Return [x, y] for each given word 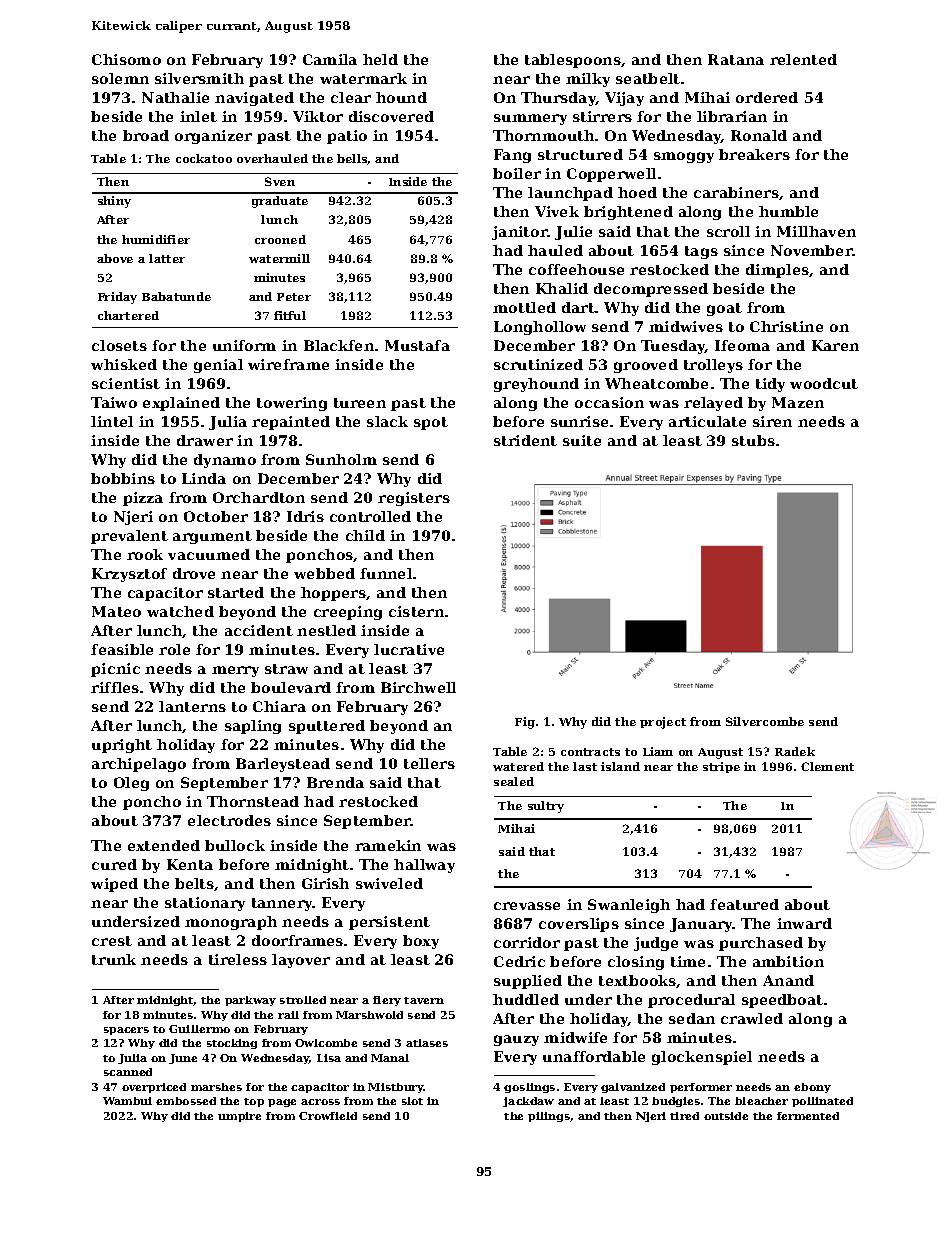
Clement [827, 766]
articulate [707, 421]
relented [803, 59]
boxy [421, 942]
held [380, 59]
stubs [753, 440]
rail [288, 1015]
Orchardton [259, 497]
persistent [389, 923]
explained [181, 404]
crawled [752, 1018]
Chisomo [126, 59]
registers [414, 499]
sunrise [579, 421]
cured [114, 864]
